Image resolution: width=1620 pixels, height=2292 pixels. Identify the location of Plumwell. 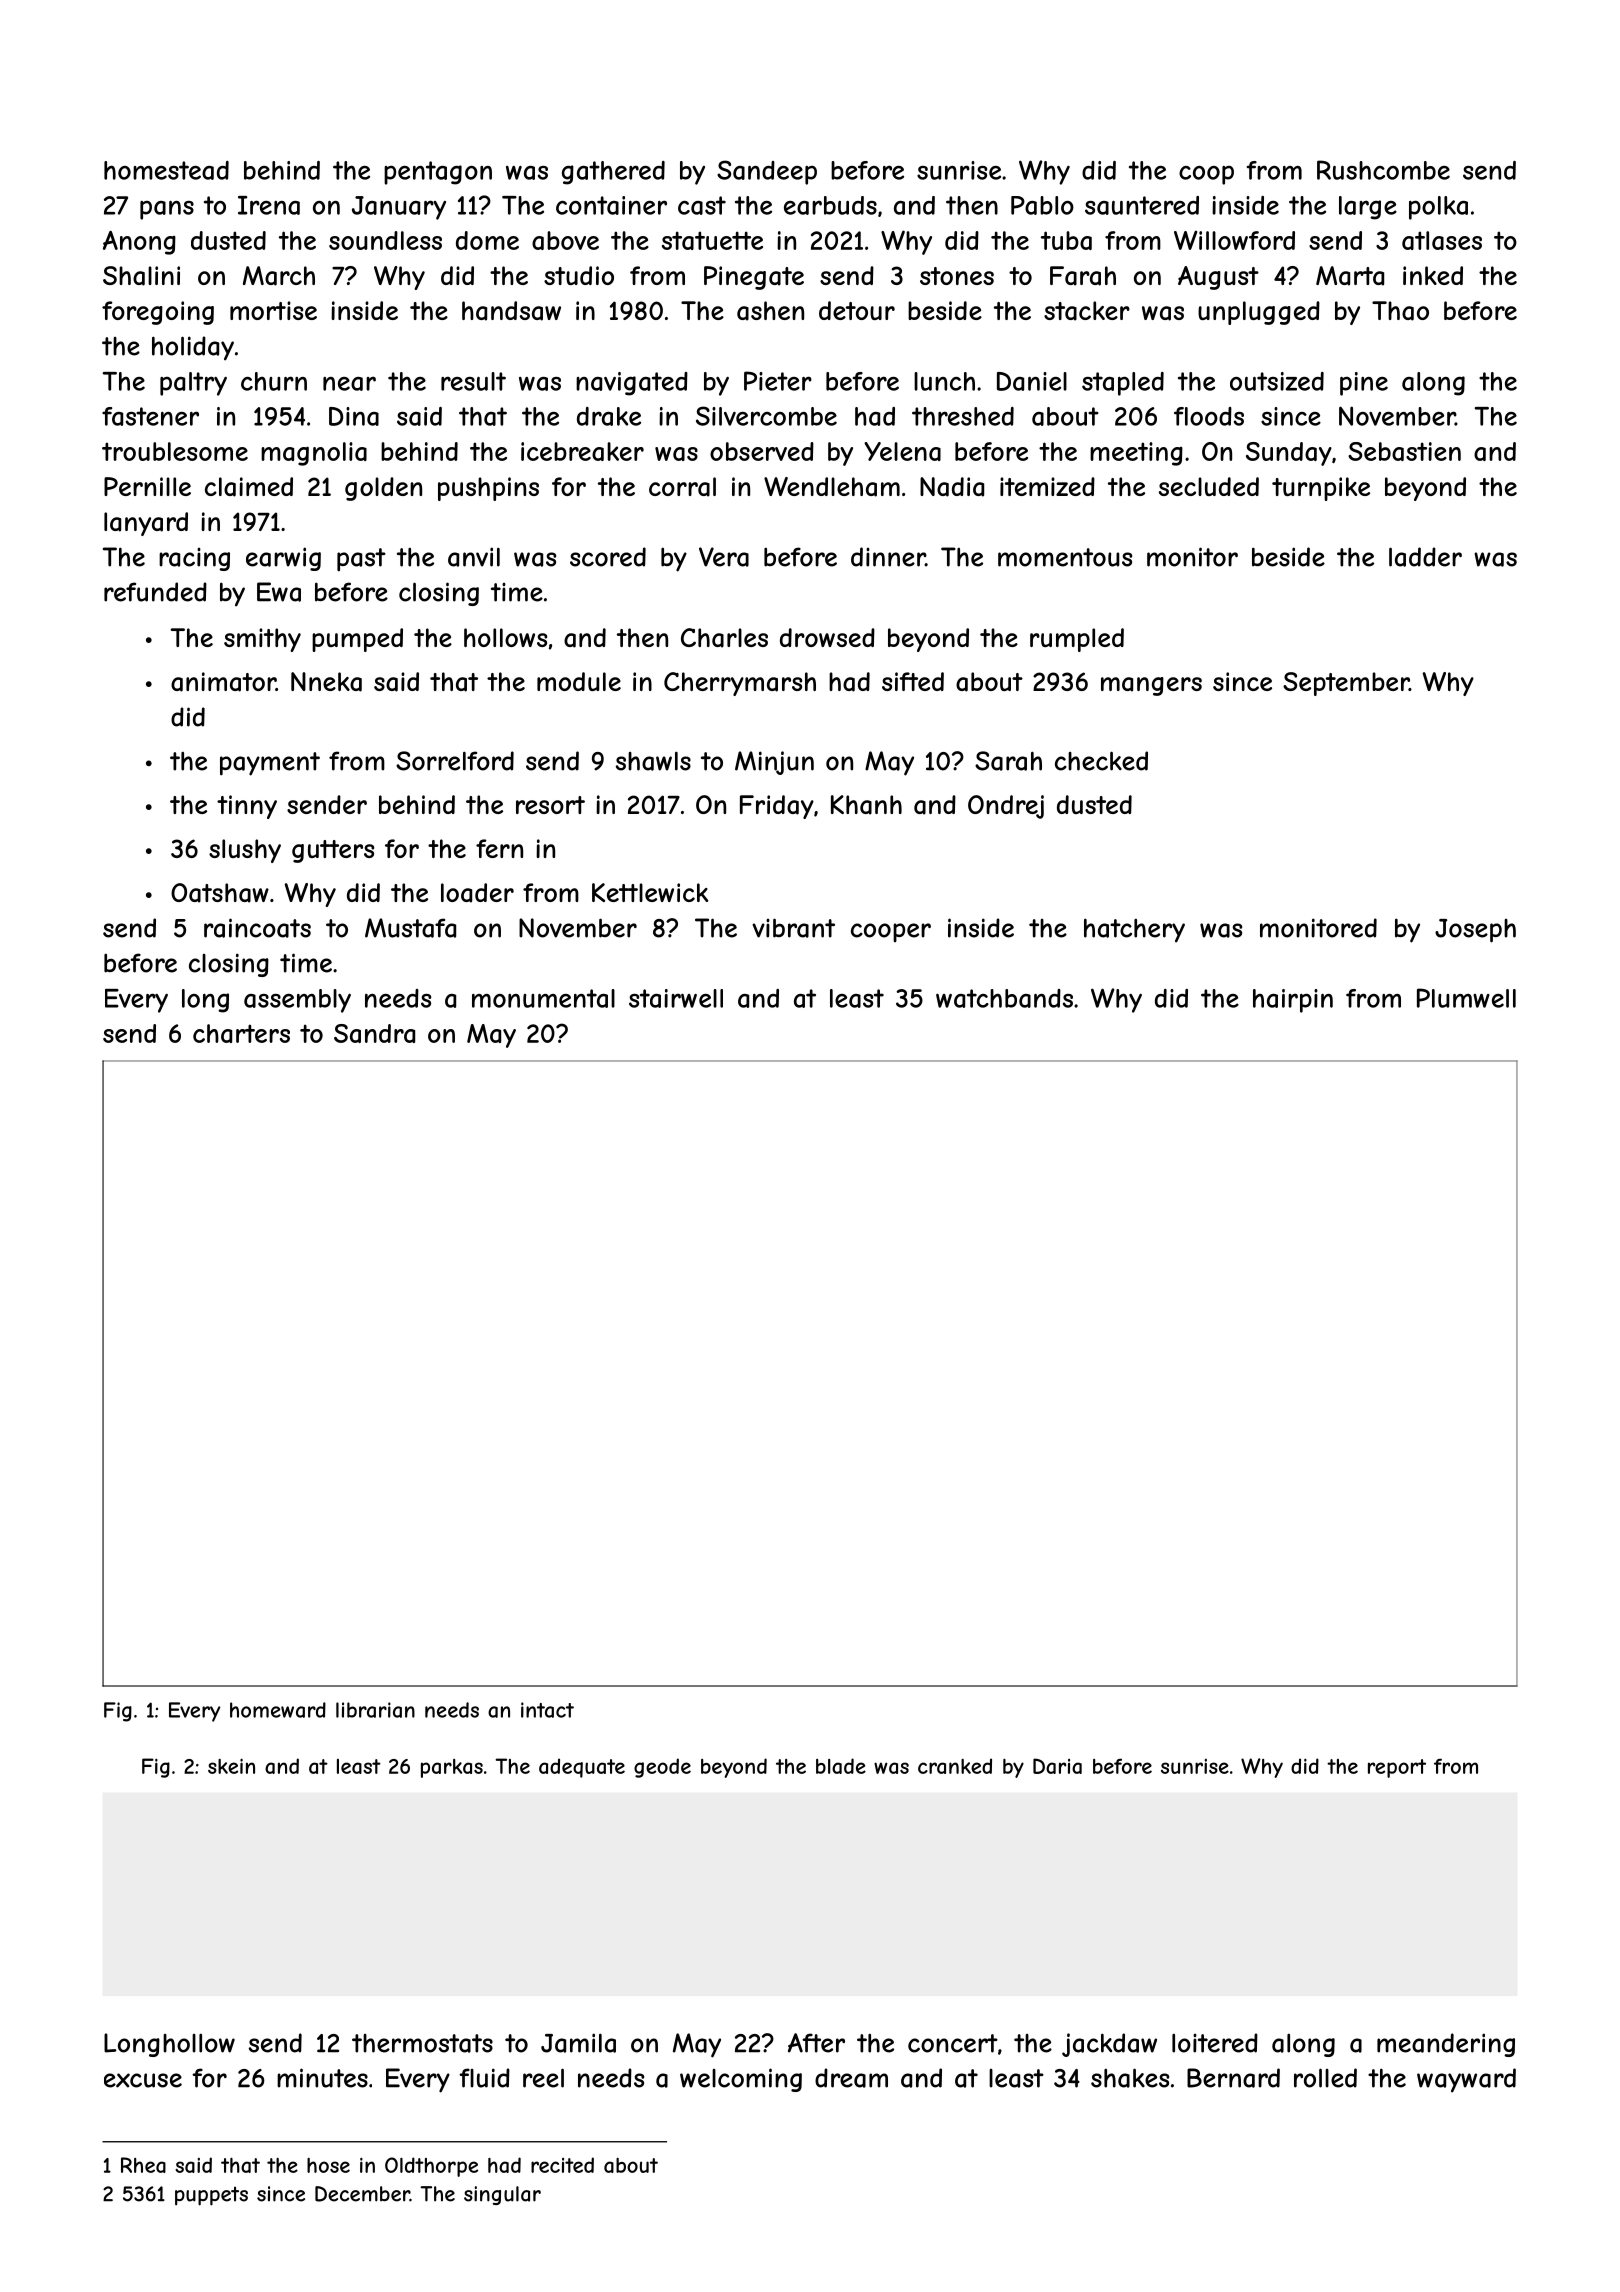
(1466, 998).
